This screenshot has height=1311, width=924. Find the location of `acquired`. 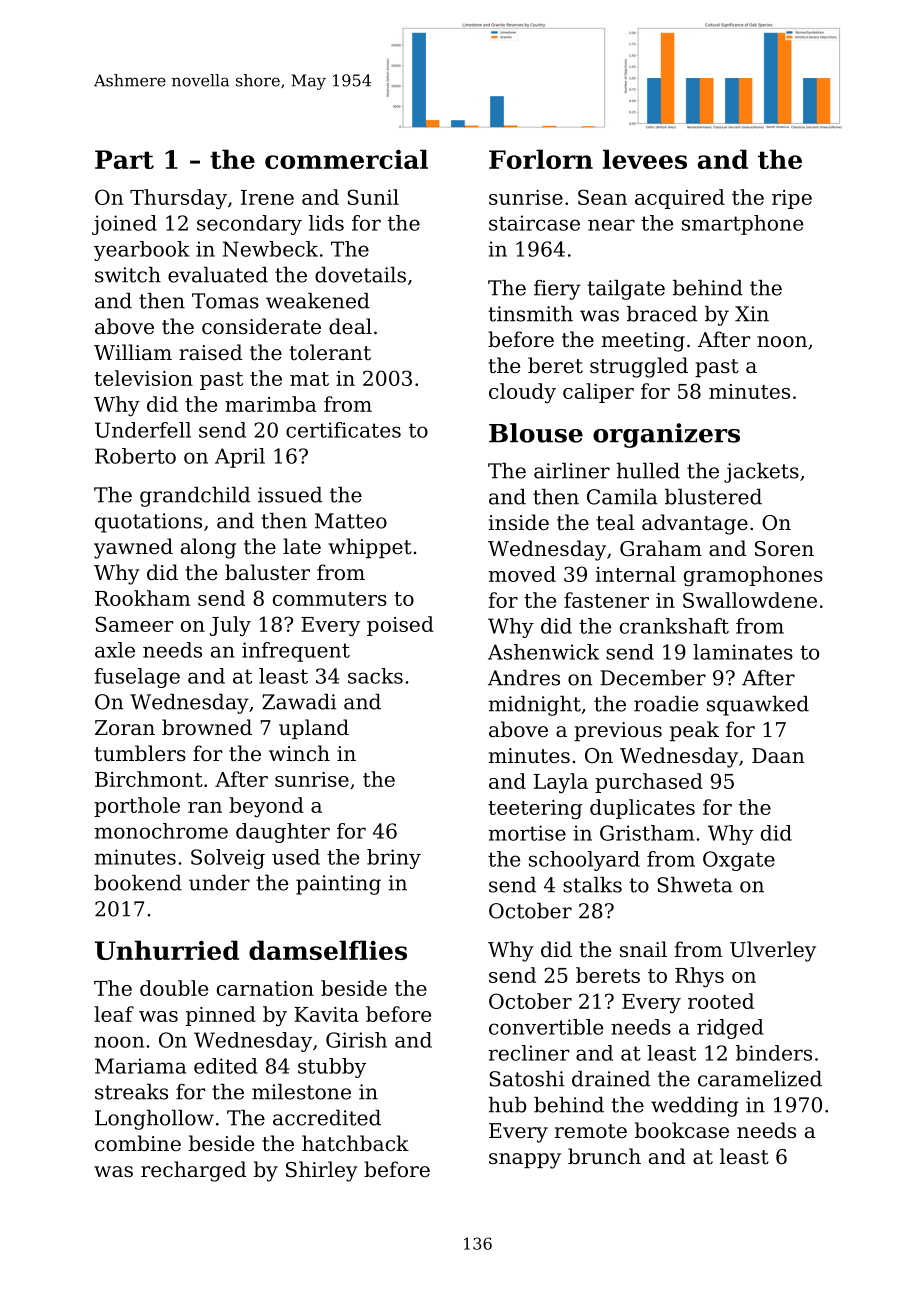

acquired is located at coordinates (680, 199).
